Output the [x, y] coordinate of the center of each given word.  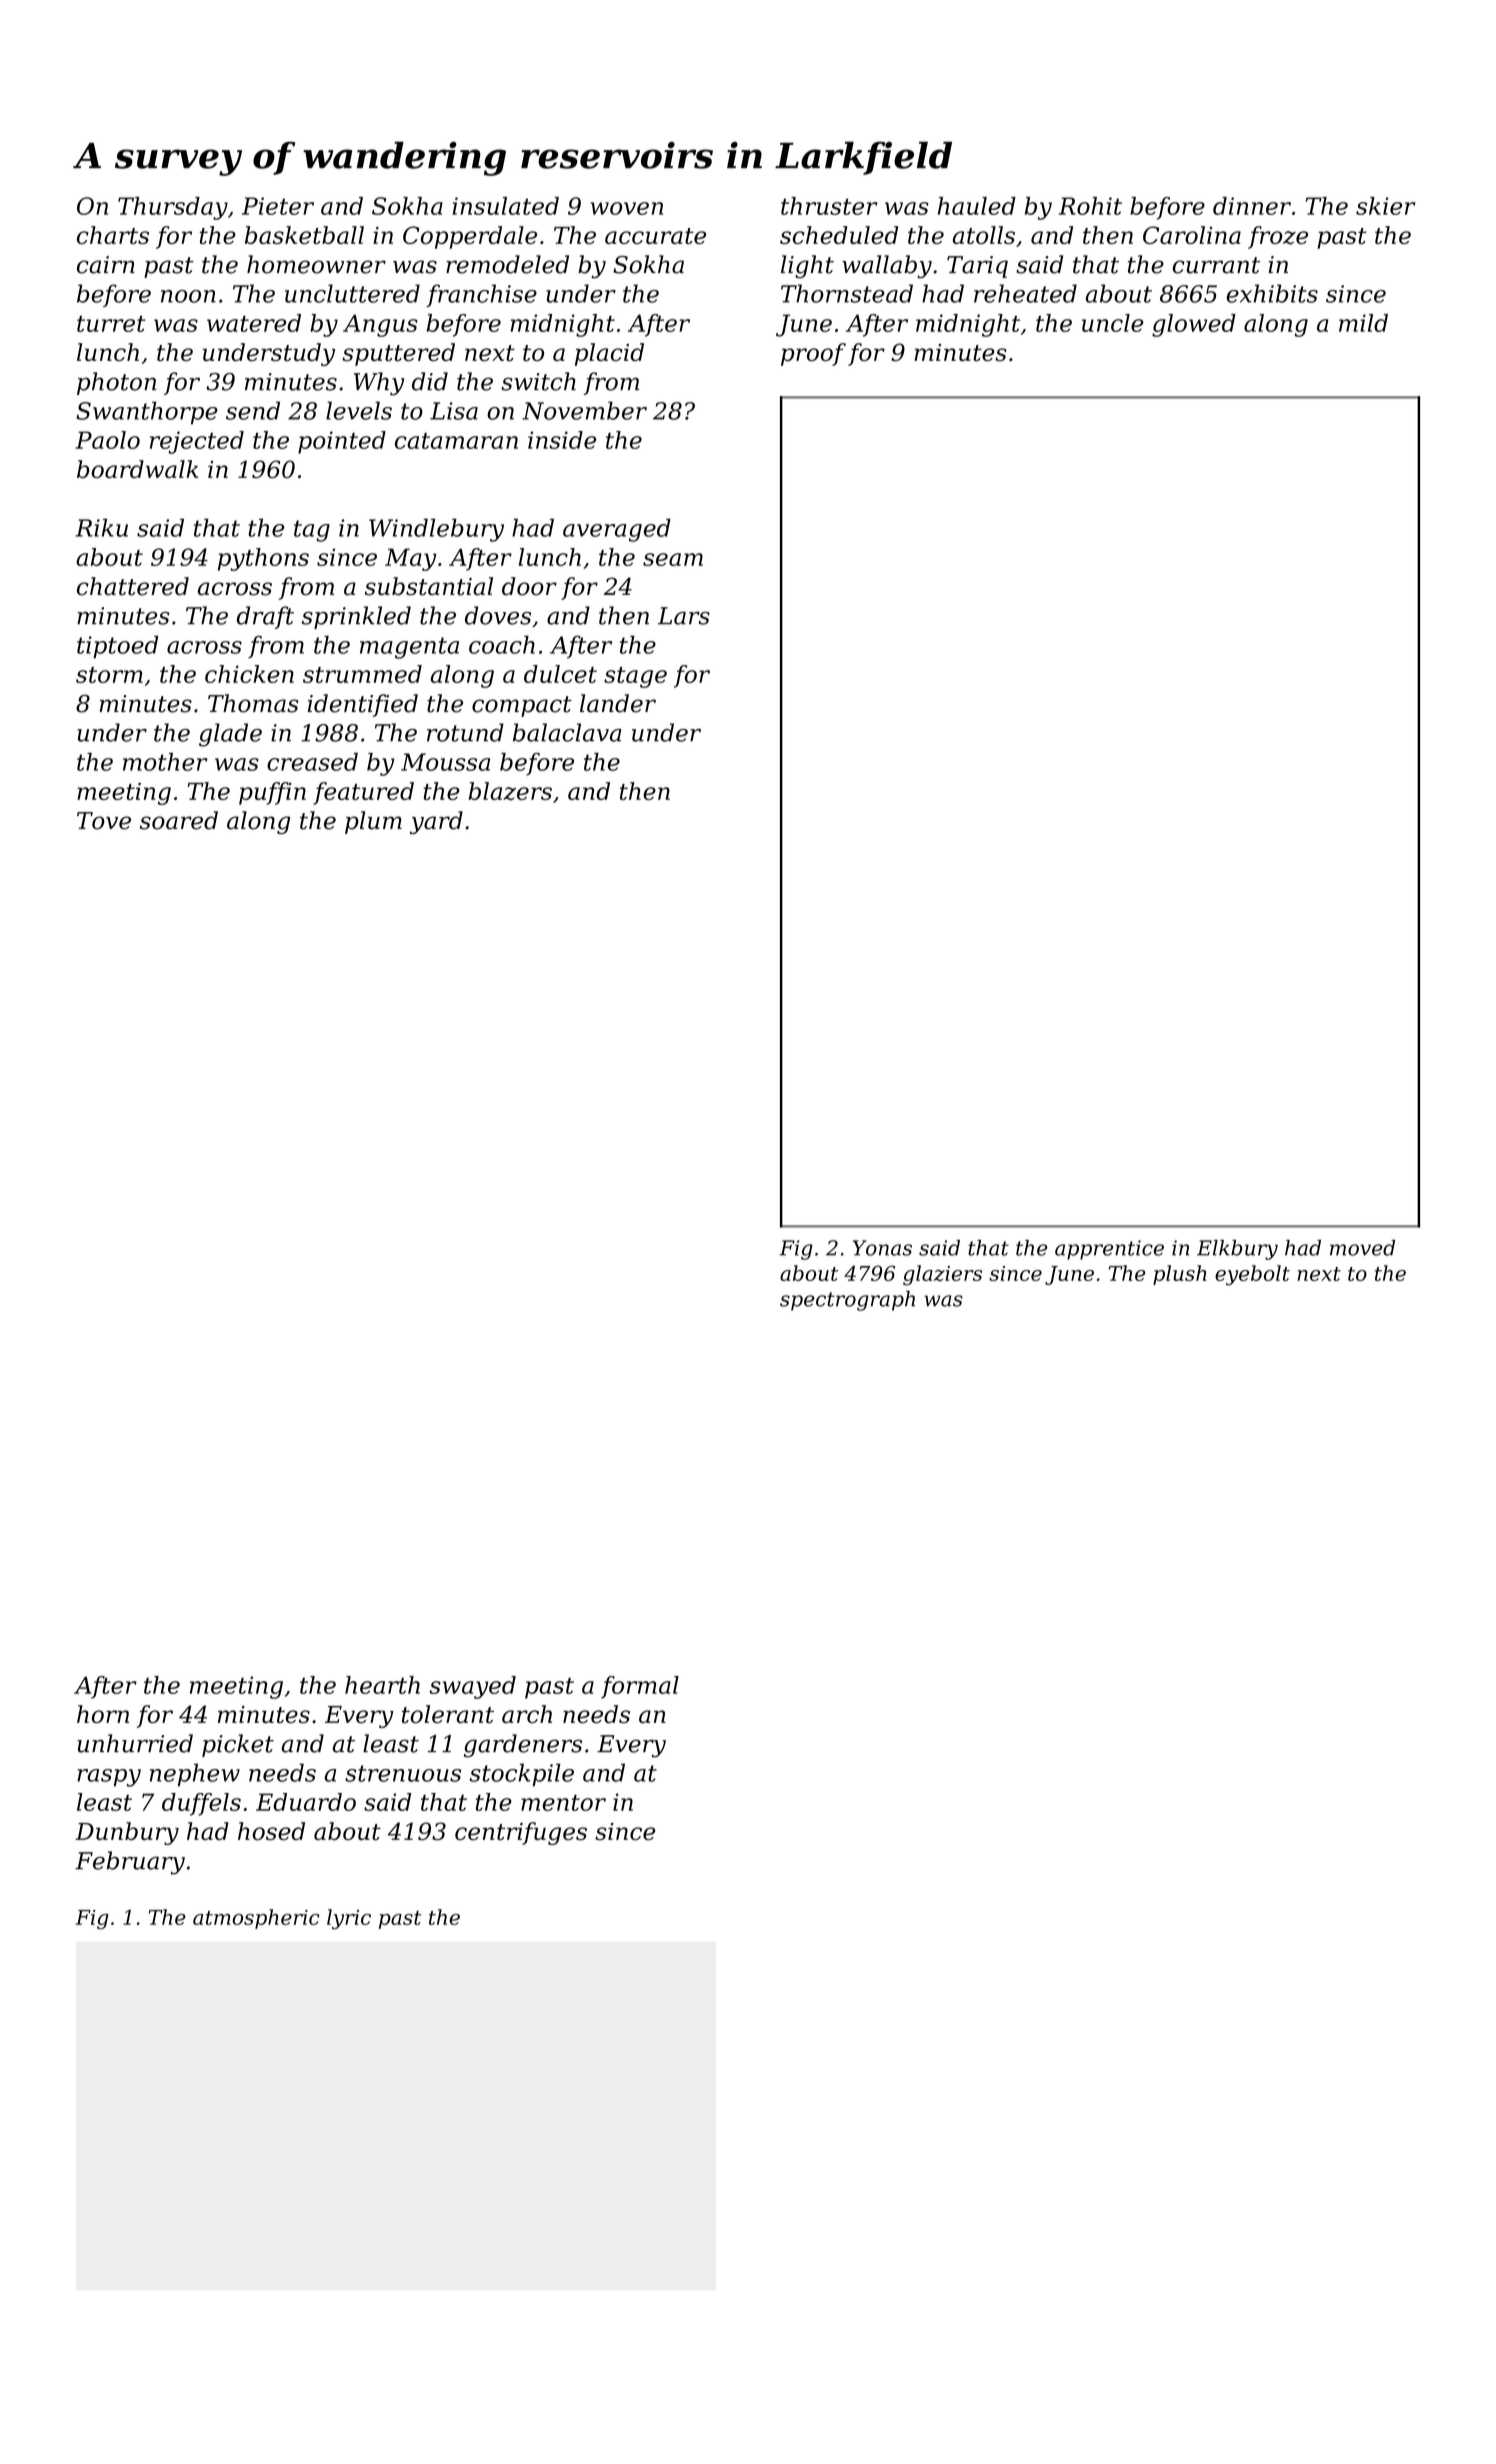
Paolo [107, 440]
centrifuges [521, 1833]
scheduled [839, 235]
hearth [382, 1685]
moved [1362, 1248]
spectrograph [847, 1301]
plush [1180, 1275]
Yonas [882, 1248]
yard [436, 822]
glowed [1194, 325]
